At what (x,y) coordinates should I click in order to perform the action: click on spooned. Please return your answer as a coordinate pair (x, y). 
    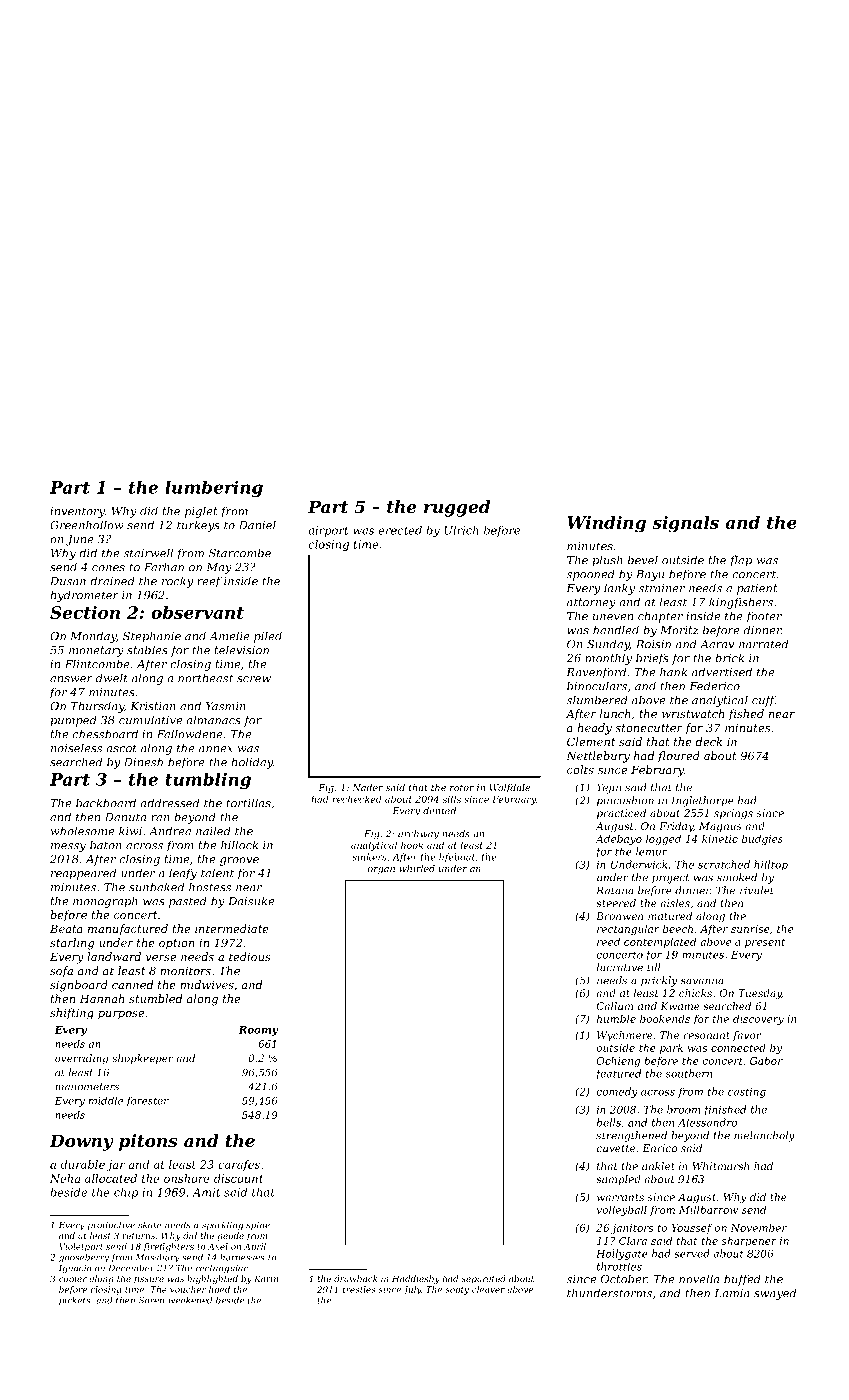
    Looking at the image, I should click on (591, 575).
